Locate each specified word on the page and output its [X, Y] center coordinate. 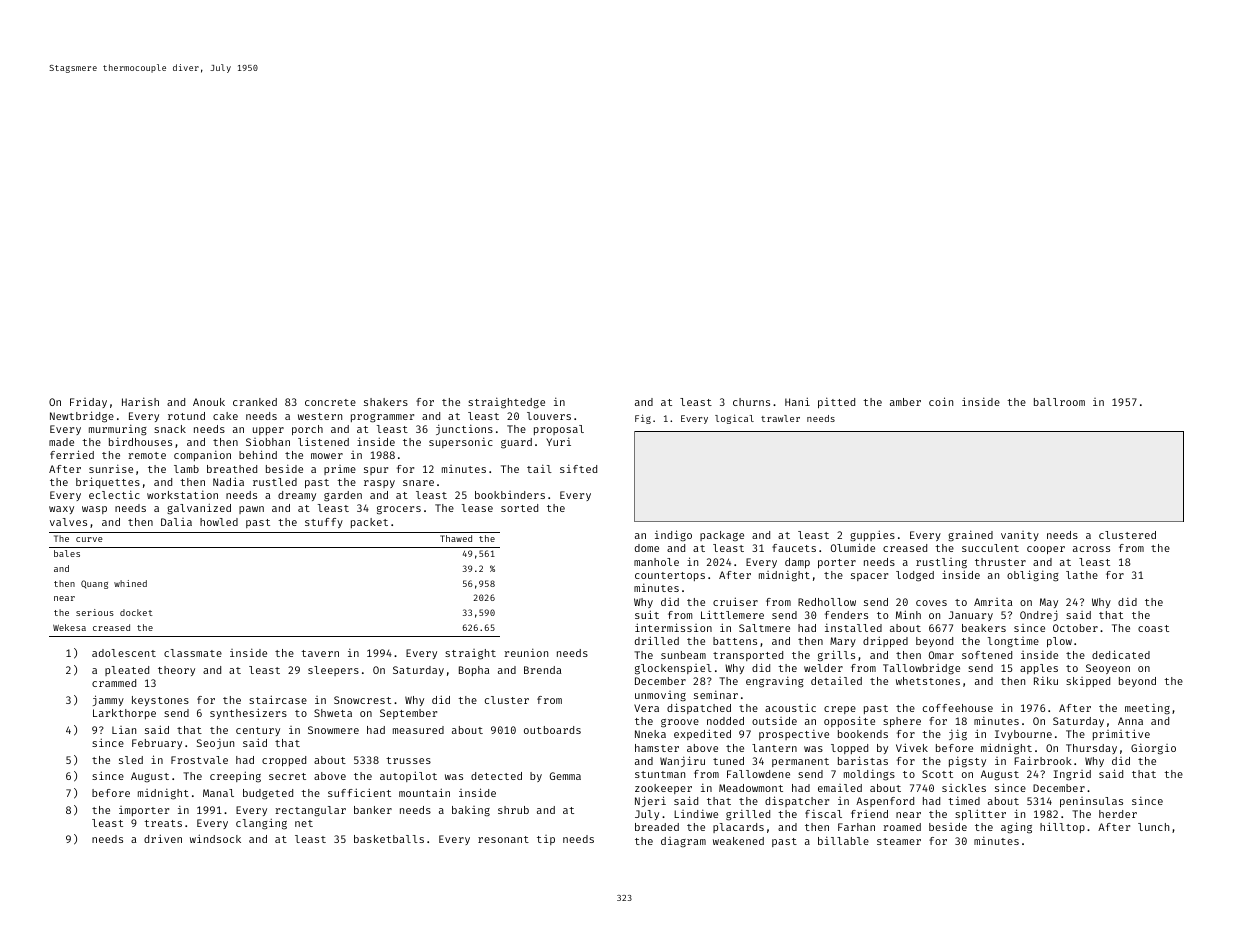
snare [418, 483]
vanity [1020, 536]
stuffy [324, 523]
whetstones [928, 681]
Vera [646, 708]
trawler [780, 418]
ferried [72, 454]
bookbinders [510, 495]
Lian [124, 730]
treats [163, 823]
